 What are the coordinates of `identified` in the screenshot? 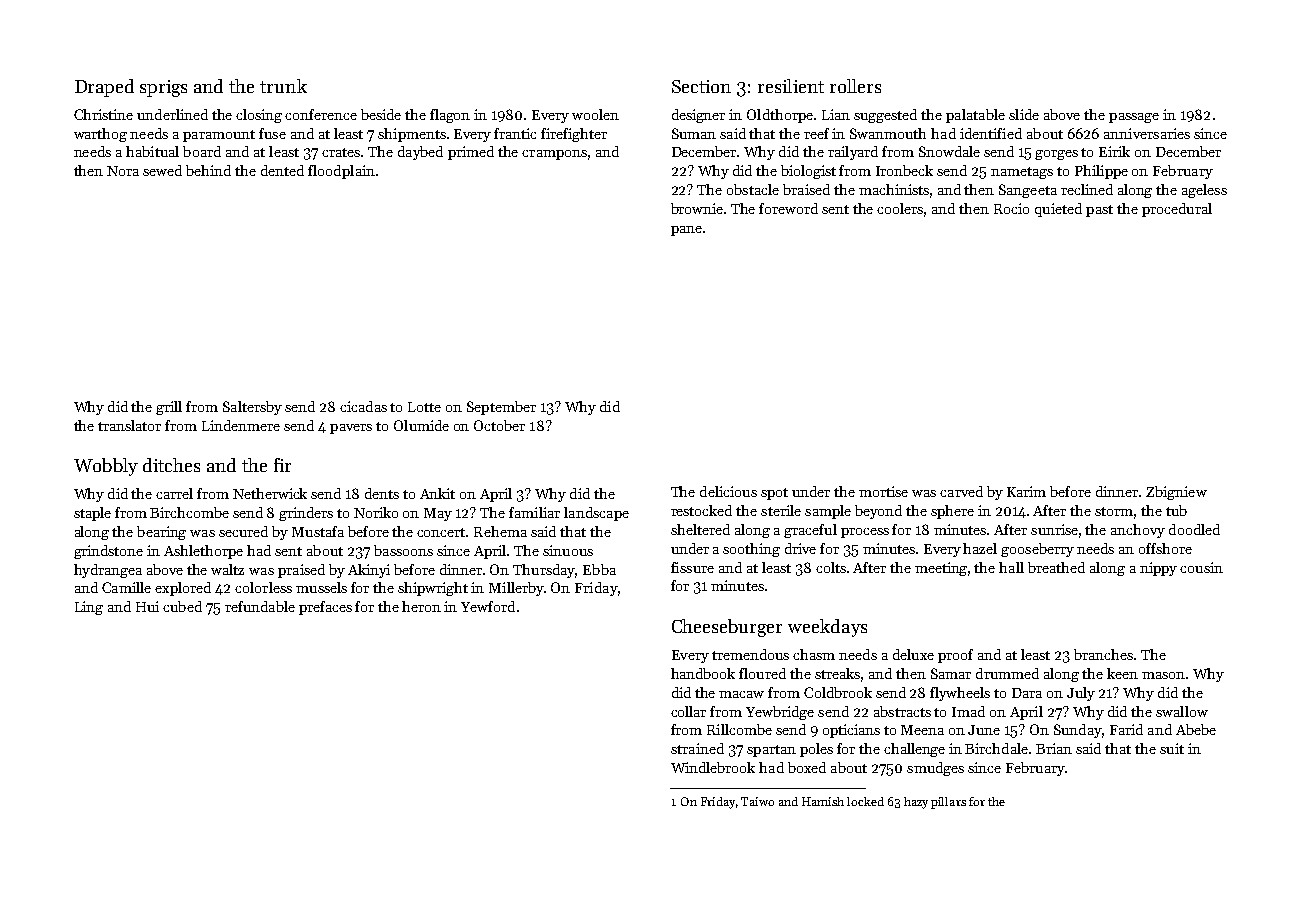 It's located at (991, 133).
